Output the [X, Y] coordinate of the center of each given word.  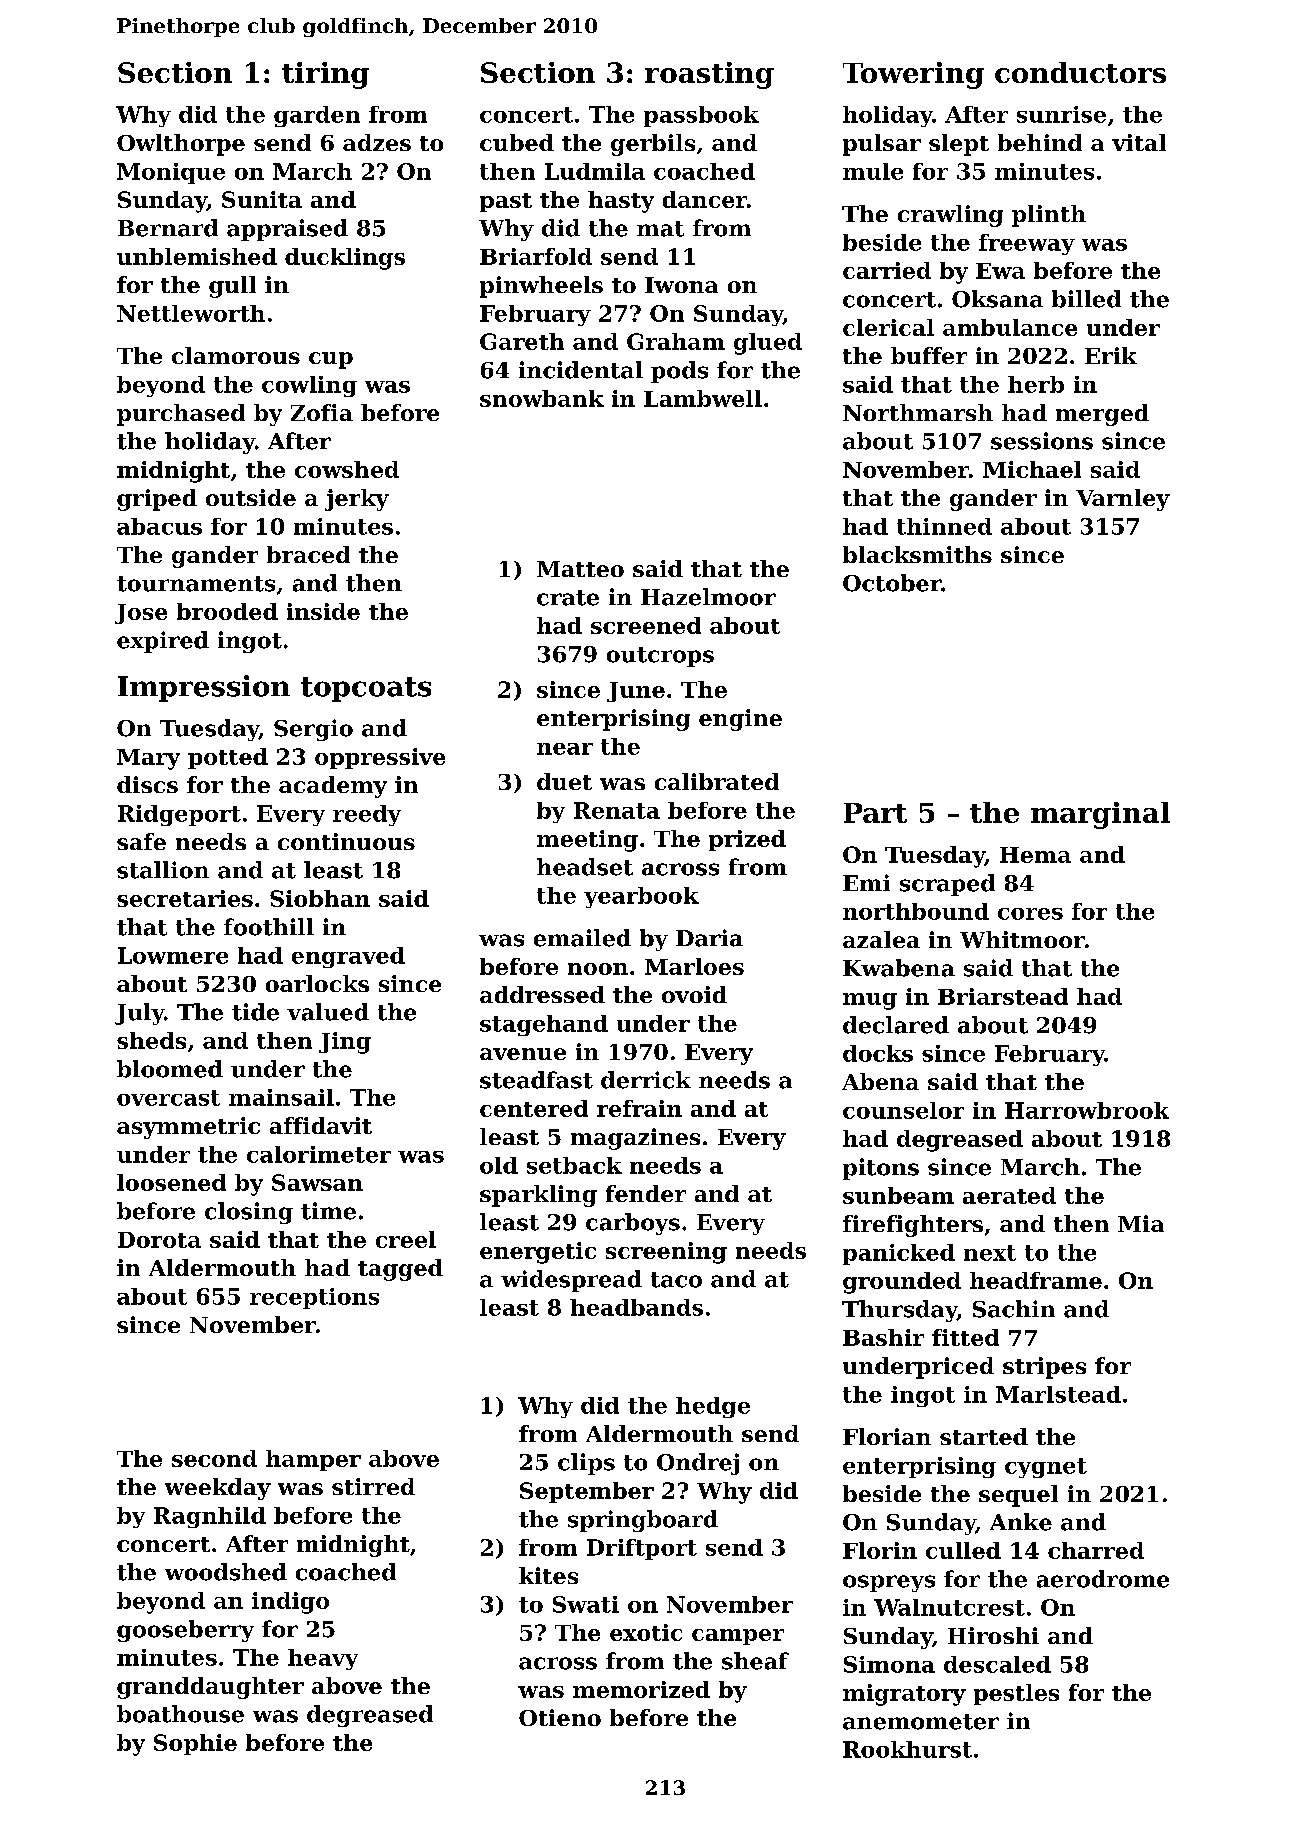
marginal [1100, 815]
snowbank [542, 398]
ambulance [1010, 327]
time [328, 1211]
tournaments [196, 584]
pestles [1016, 1694]
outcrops [660, 657]
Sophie [195, 1744]
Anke [1021, 1522]
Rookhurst [907, 1749]
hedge [713, 1407]
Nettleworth [191, 313]
